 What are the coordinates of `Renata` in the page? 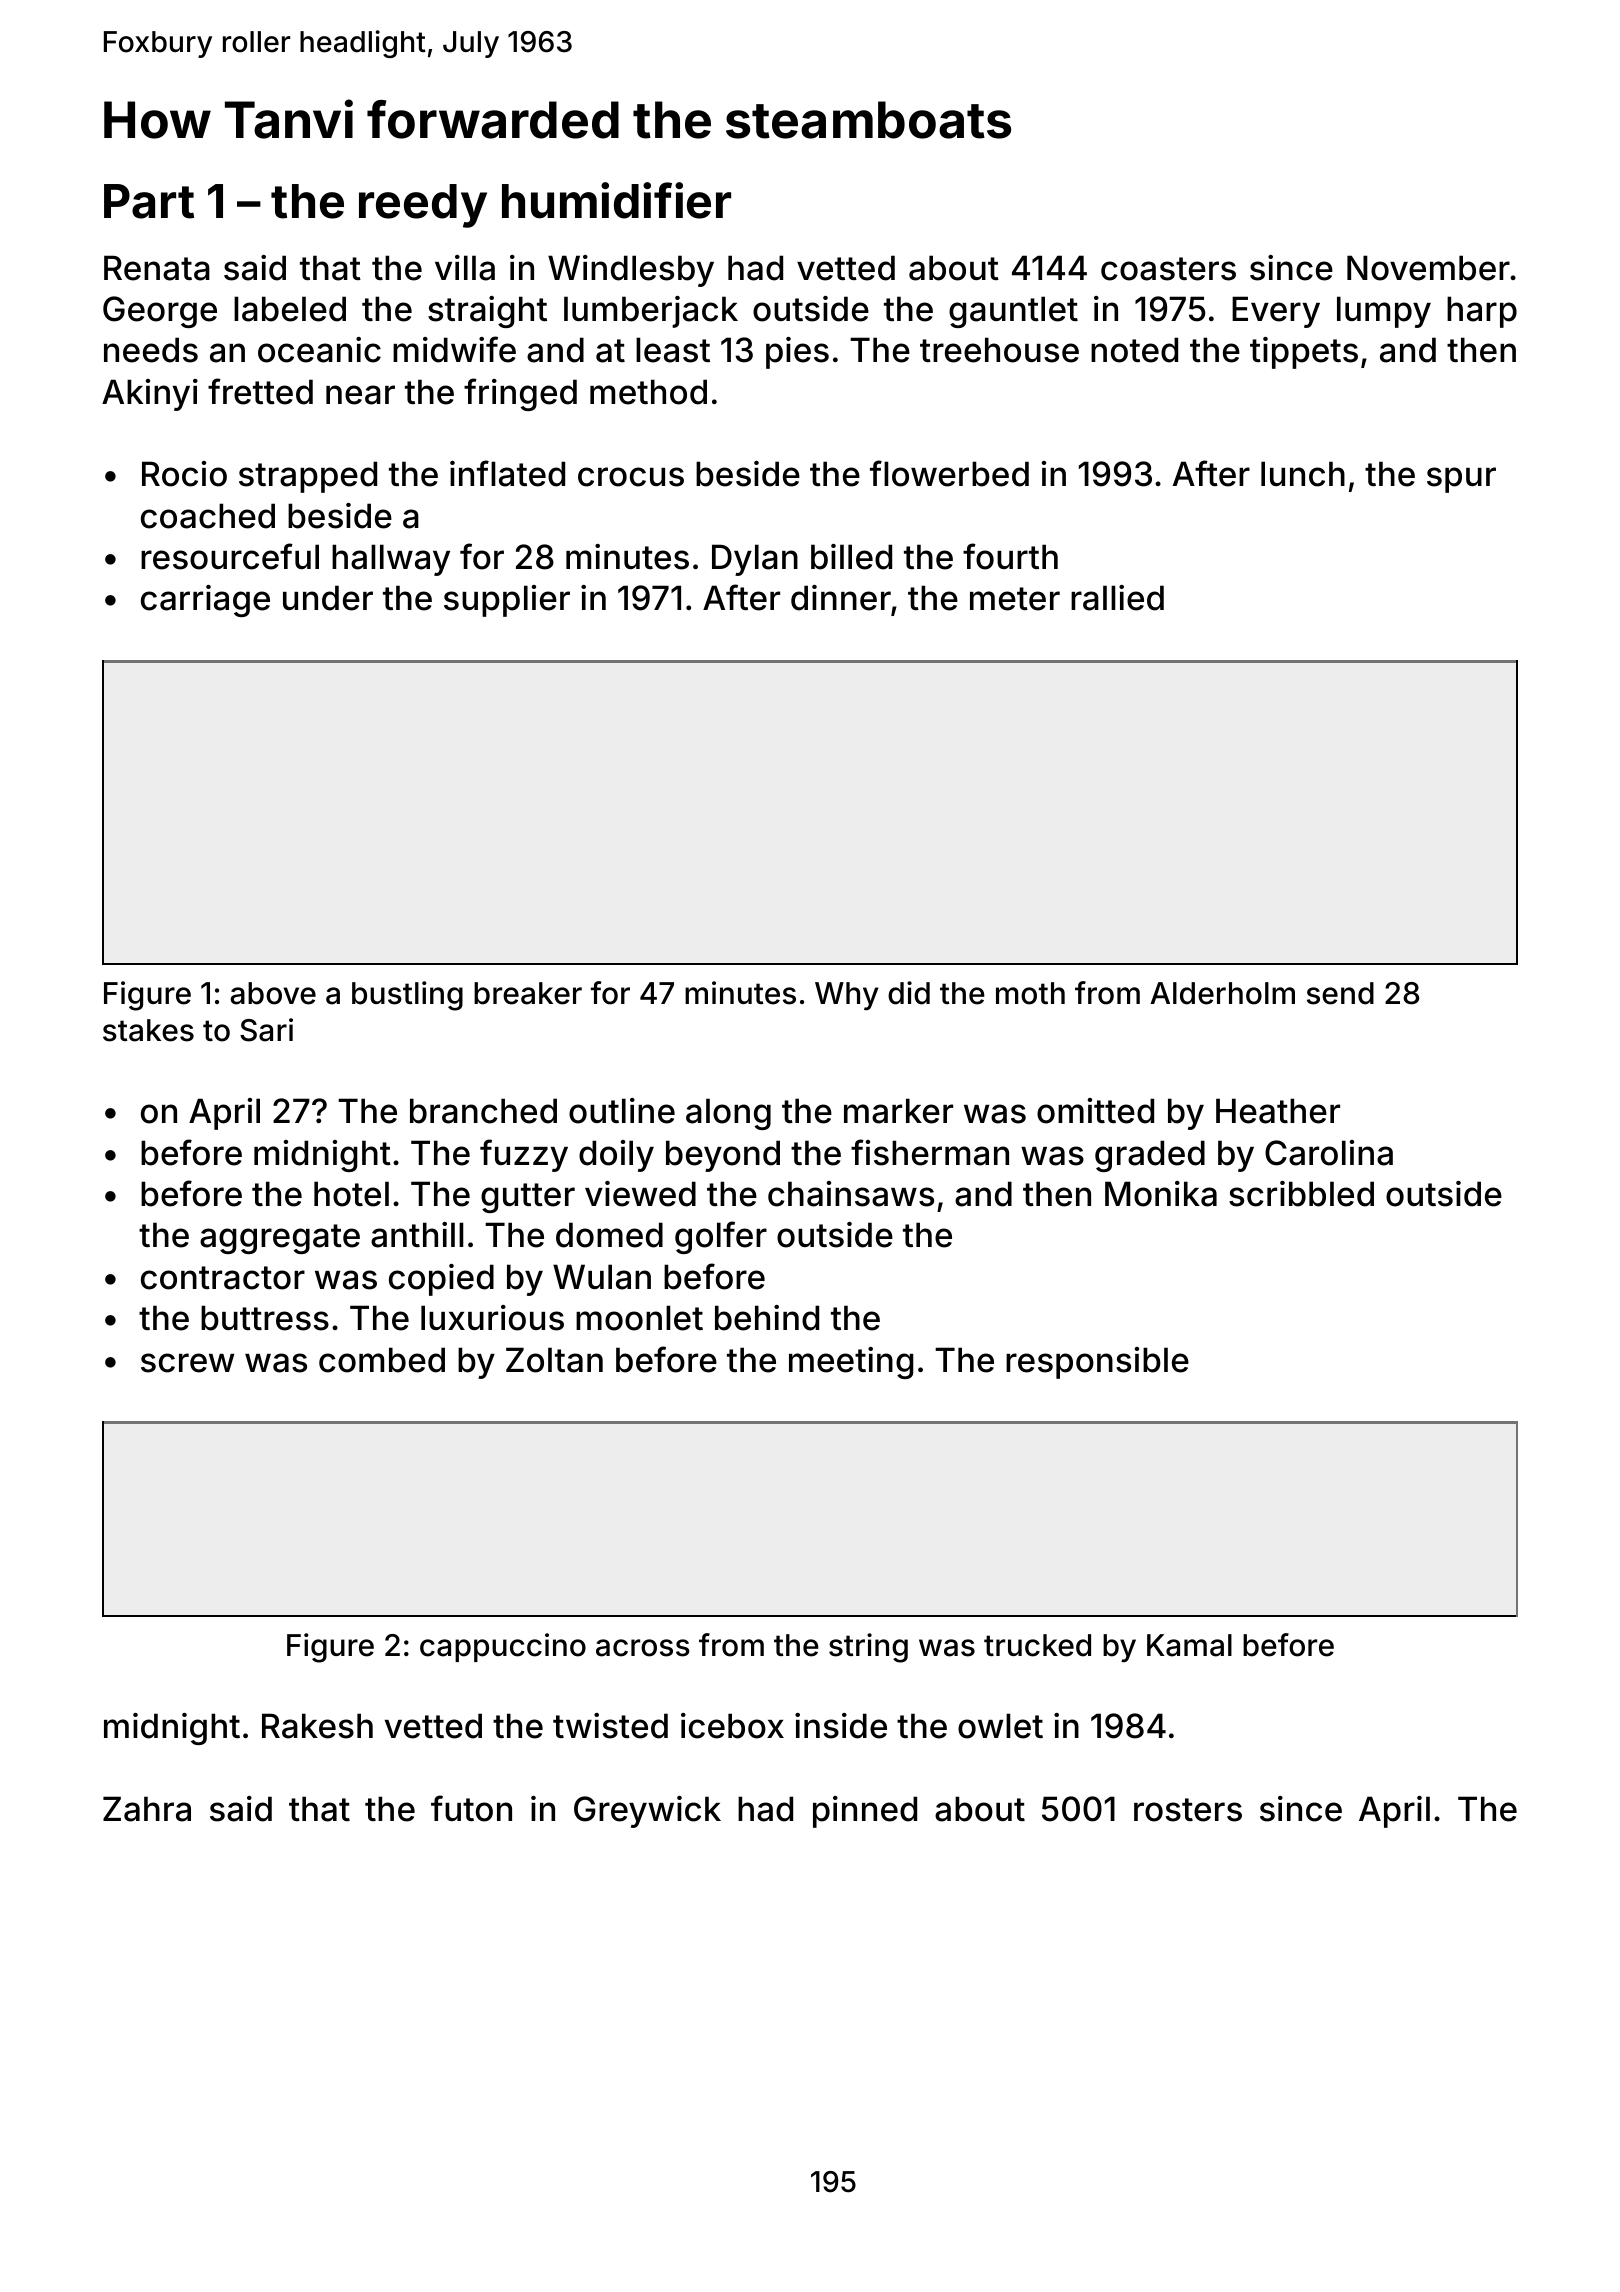 It's located at (157, 268).
